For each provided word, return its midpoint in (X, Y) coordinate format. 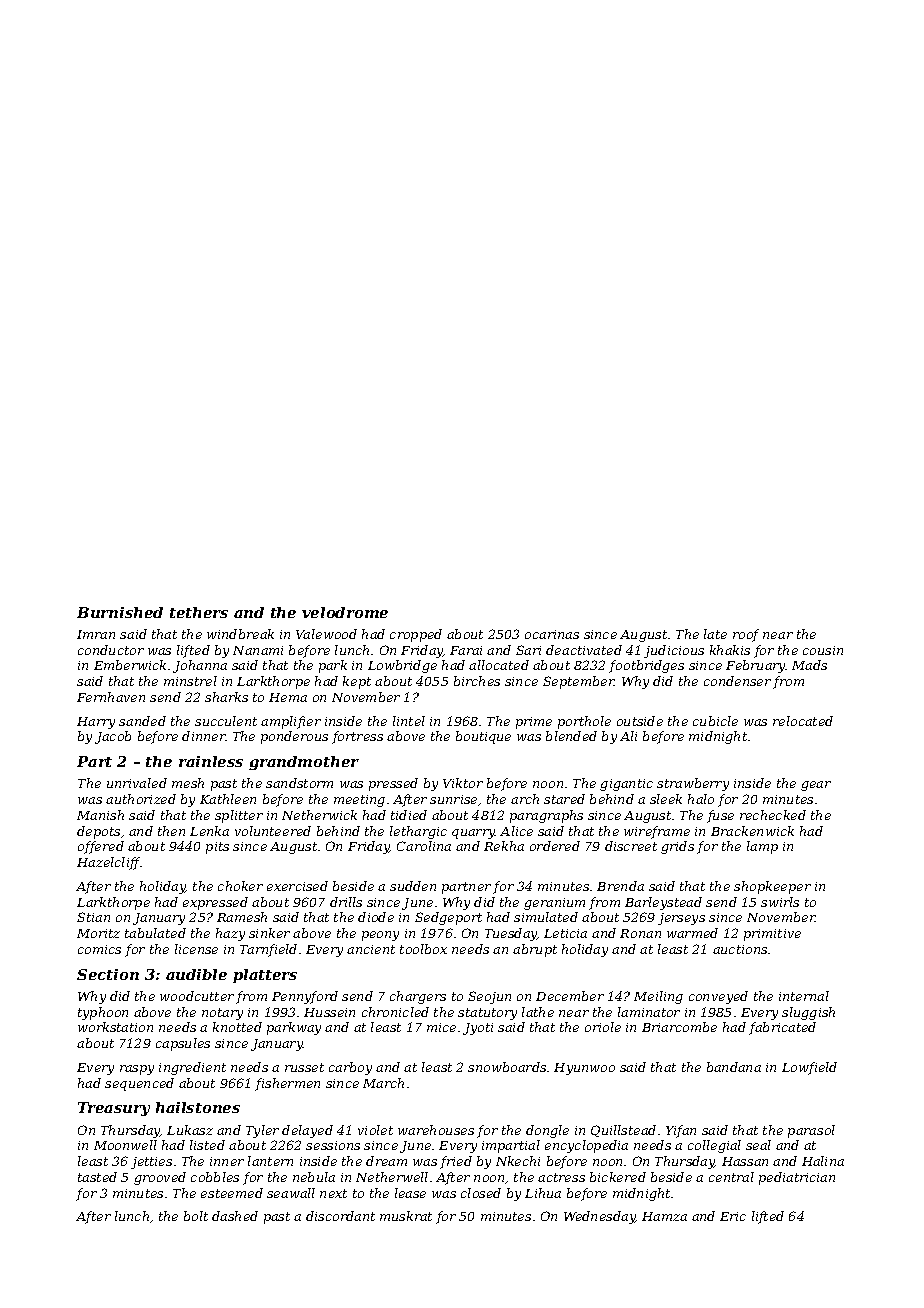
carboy (350, 1068)
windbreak (240, 634)
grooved (160, 1178)
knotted (237, 1027)
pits (217, 848)
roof (746, 635)
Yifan (681, 1131)
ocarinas (552, 634)
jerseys (681, 919)
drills (346, 902)
